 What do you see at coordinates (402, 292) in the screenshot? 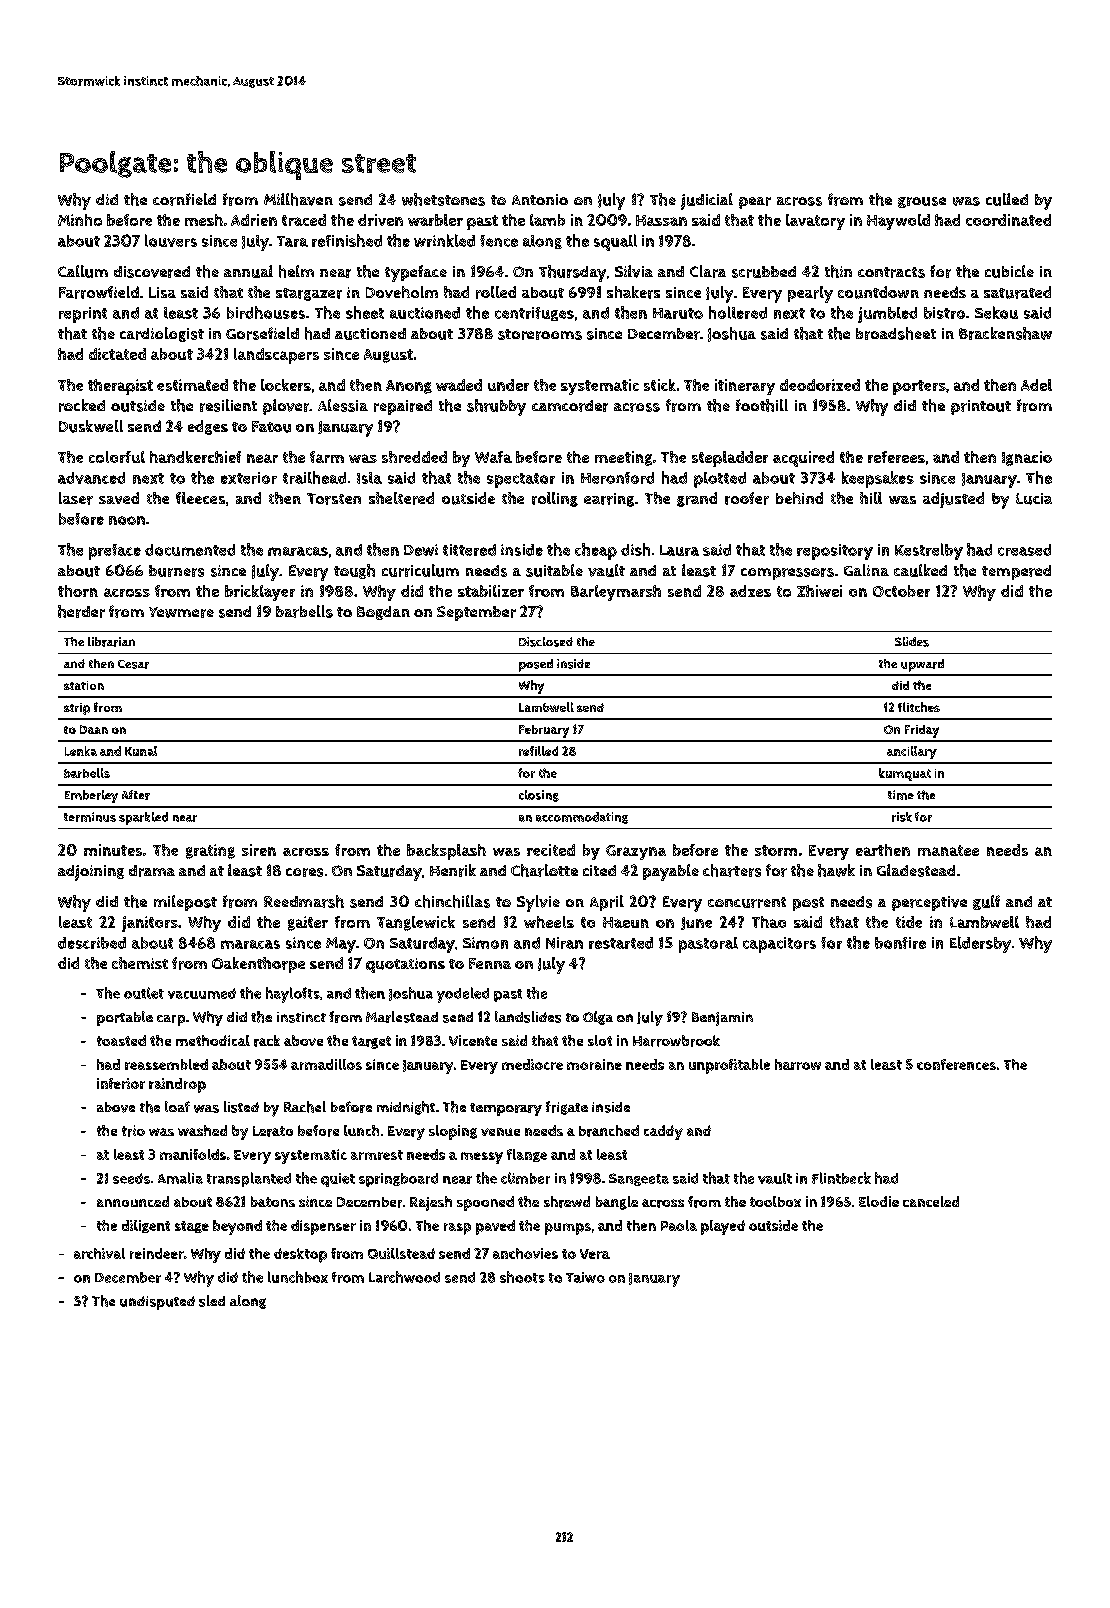
I see `Doveholm` at bounding box center [402, 292].
